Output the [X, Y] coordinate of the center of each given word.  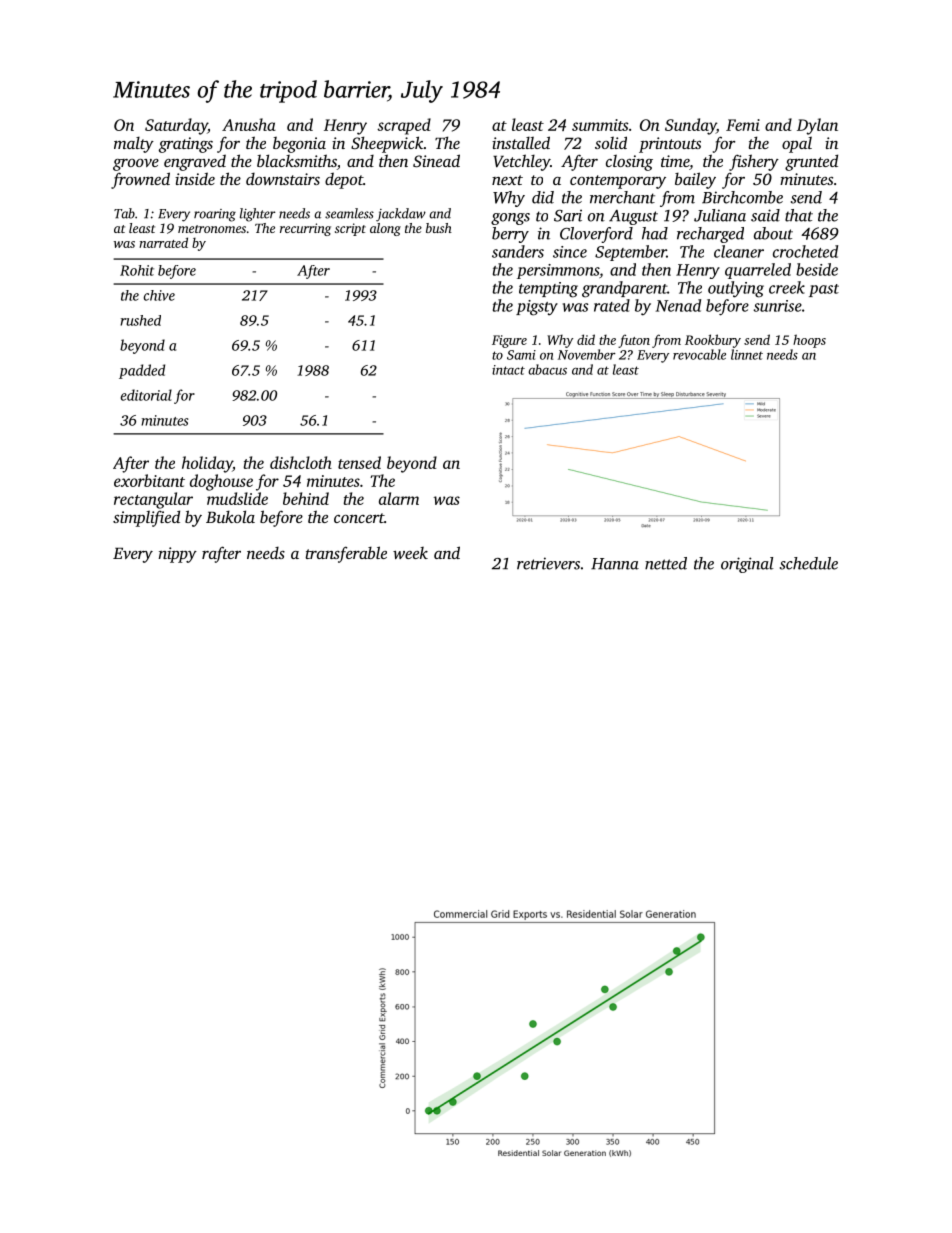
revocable [699, 354]
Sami [521, 355]
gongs [510, 219]
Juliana [720, 215]
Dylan [817, 126]
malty [134, 145]
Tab [124, 213]
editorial [146, 395]
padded [142, 371]
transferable [346, 554]
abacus [547, 369]
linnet [747, 354]
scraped [404, 126]
